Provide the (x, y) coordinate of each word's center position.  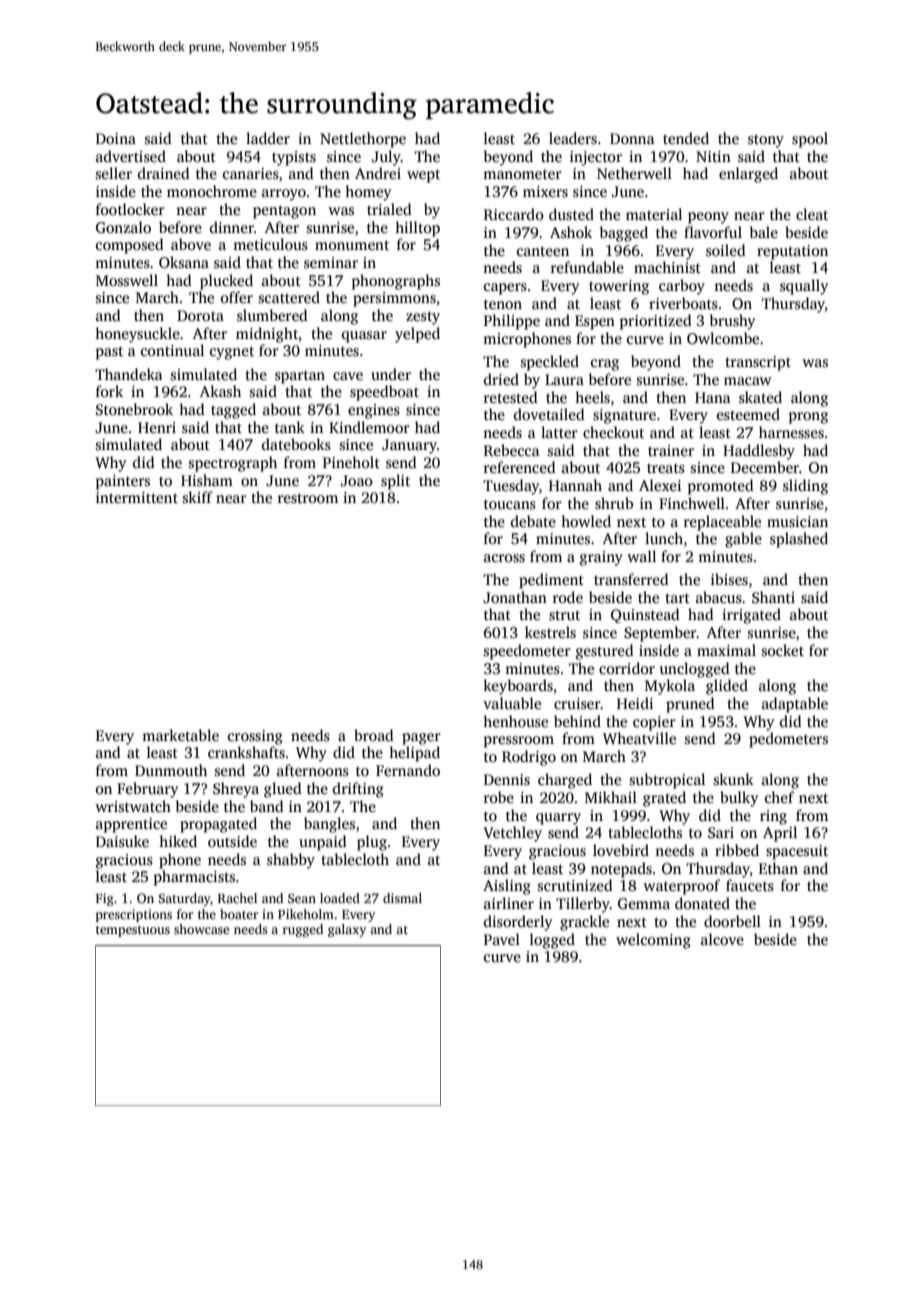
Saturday (185, 899)
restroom (308, 498)
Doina (116, 138)
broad (374, 735)
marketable (180, 735)
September (660, 634)
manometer (522, 174)
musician (797, 522)
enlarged (748, 175)
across (504, 558)
